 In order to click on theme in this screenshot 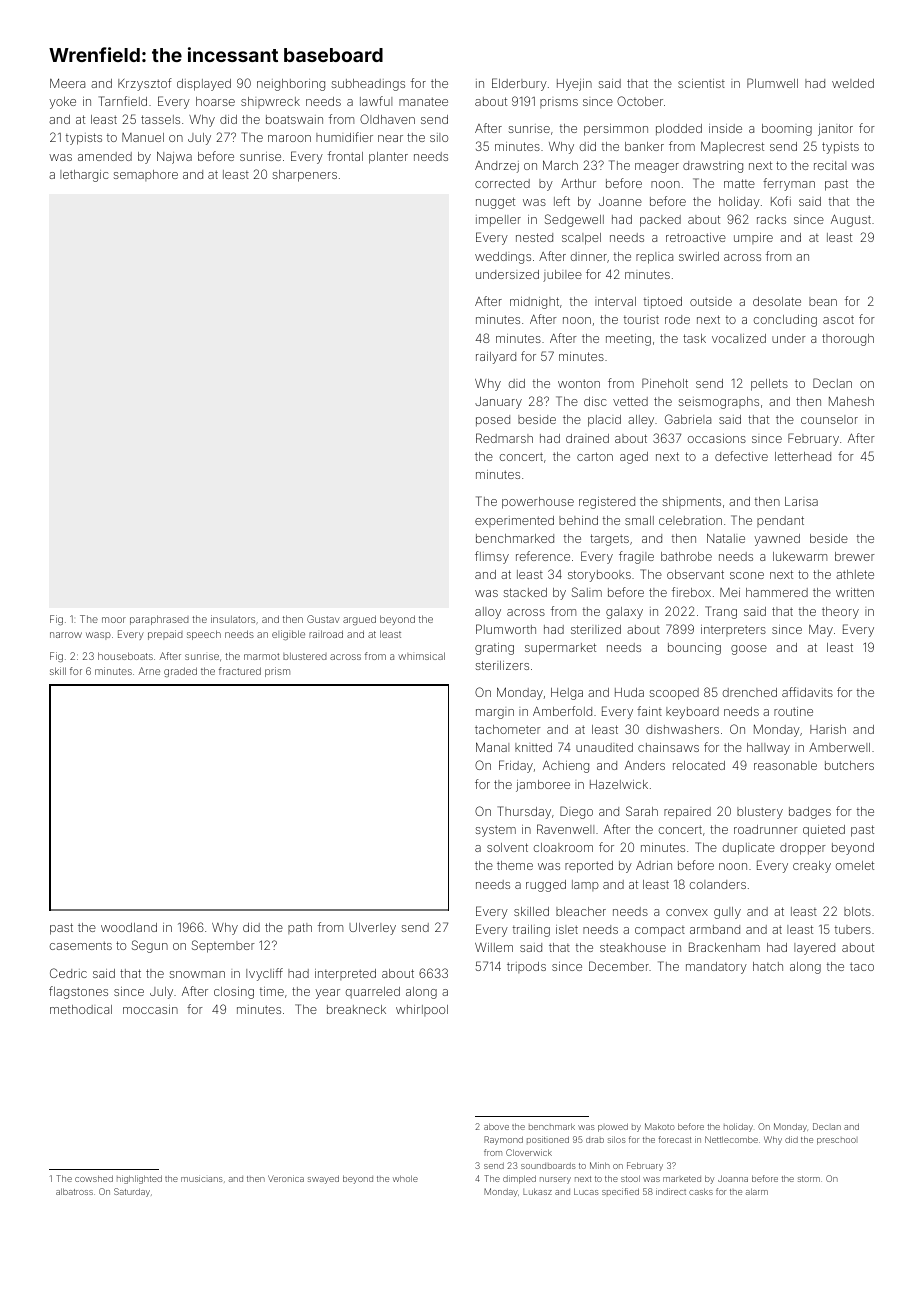, I will do `click(515, 865)`.
